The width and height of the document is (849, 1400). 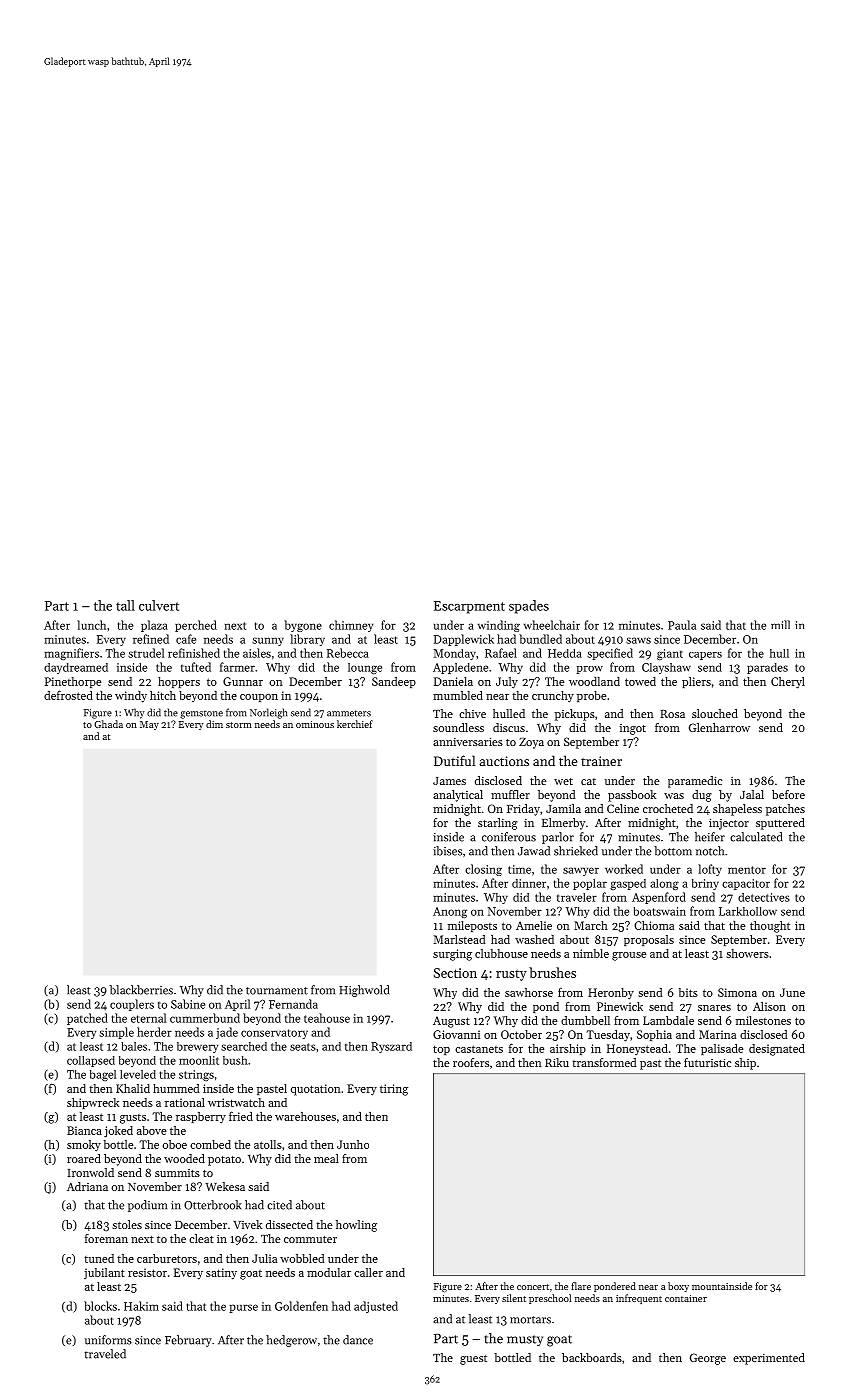 What do you see at coordinates (682, 625) in the document?
I see `Paula` at bounding box center [682, 625].
